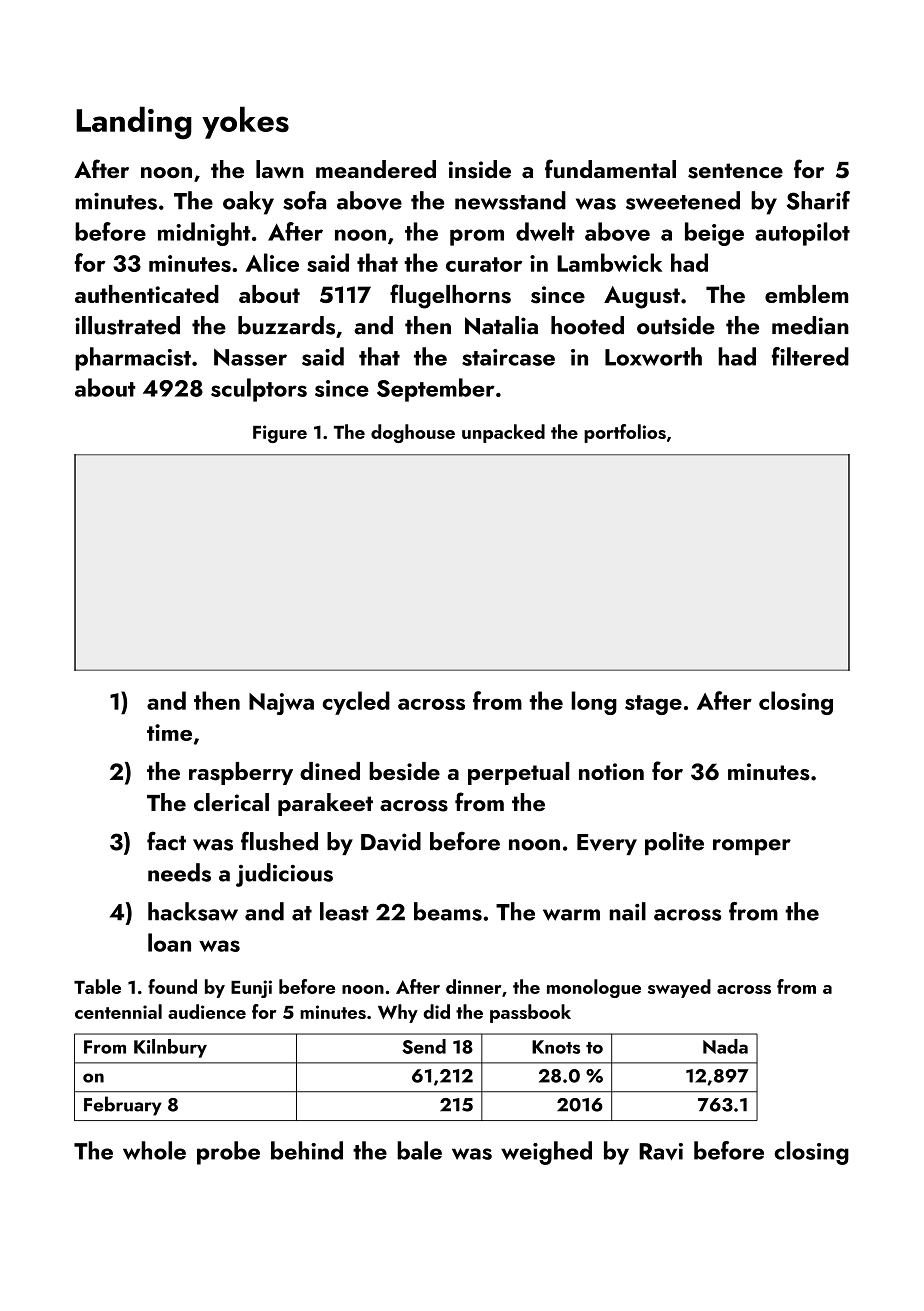 The image size is (924, 1311). What do you see at coordinates (802, 234) in the screenshot?
I see `autopilot` at bounding box center [802, 234].
